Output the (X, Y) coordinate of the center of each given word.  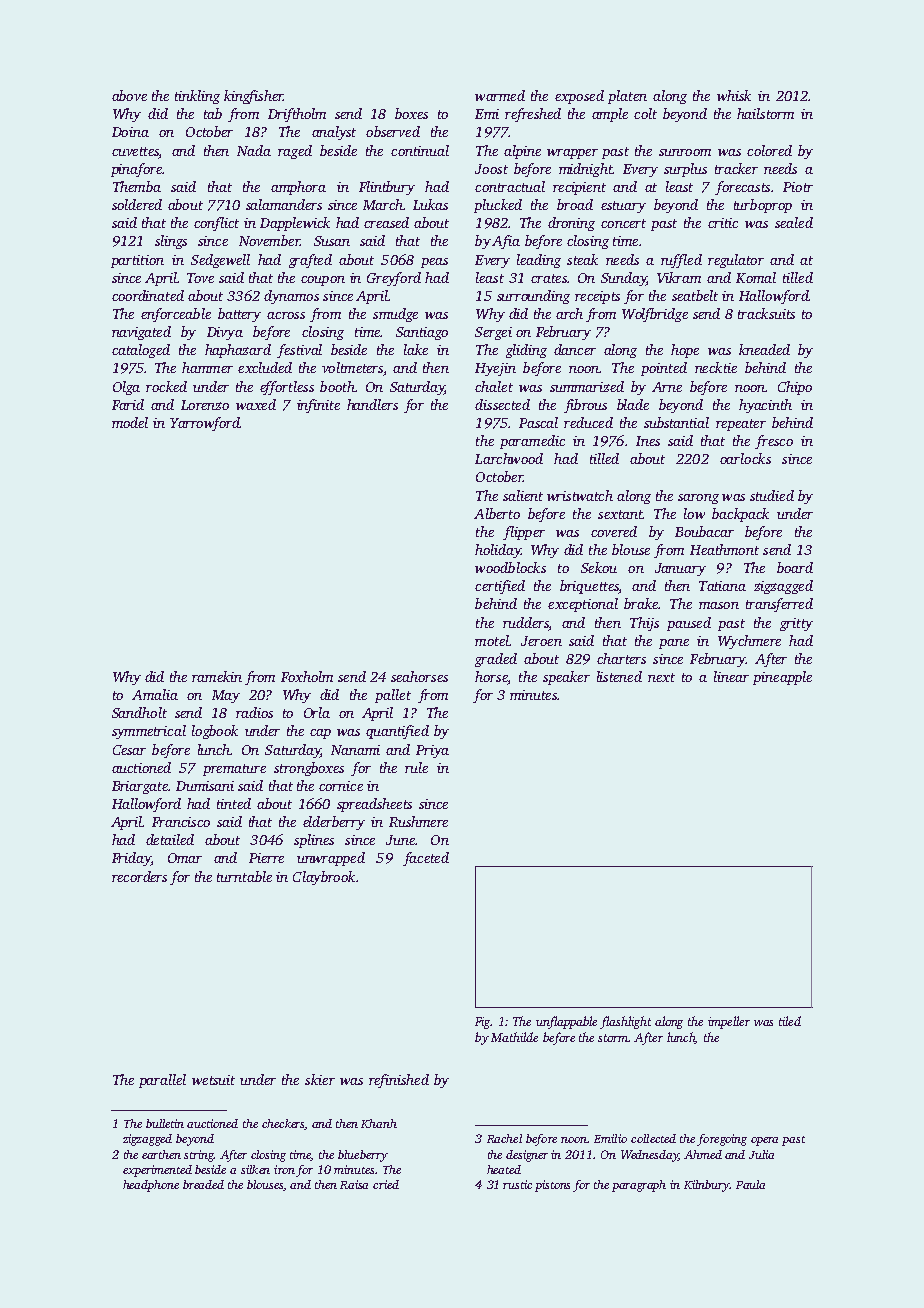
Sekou (599, 567)
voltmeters (352, 367)
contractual (510, 186)
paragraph (639, 1186)
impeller (729, 1022)
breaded (203, 1184)
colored (769, 150)
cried (386, 1184)
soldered (137, 204)
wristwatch (580, 495)
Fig (483, 1023)
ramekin (217, 676)
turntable (244, 876)
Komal (756, 277)
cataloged (141, 351)
